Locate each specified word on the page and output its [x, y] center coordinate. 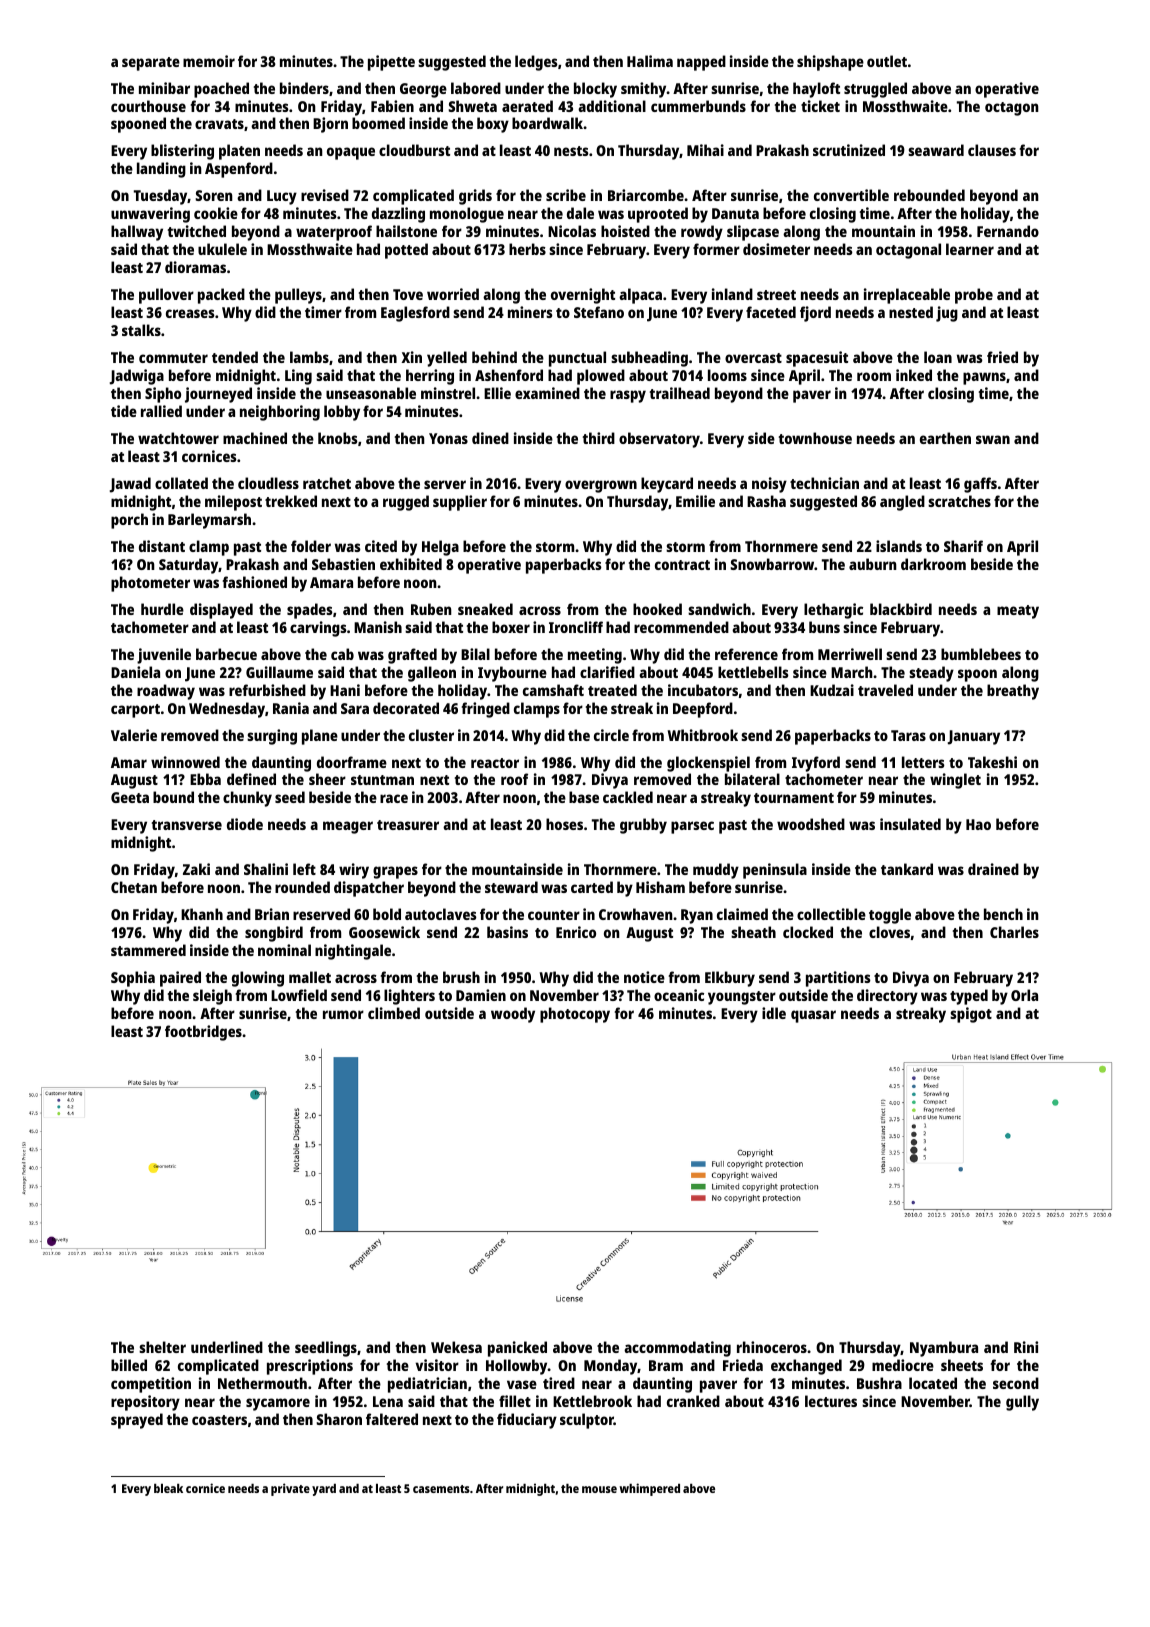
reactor [495, 763]
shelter [162, 1347]
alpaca [640, 296]
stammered [148, 950]
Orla [1024, 995]
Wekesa [456, 1347]
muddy [716, 871]
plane [320, 737]
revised [325, 195]
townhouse [815, 438]
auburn [873, 564]
